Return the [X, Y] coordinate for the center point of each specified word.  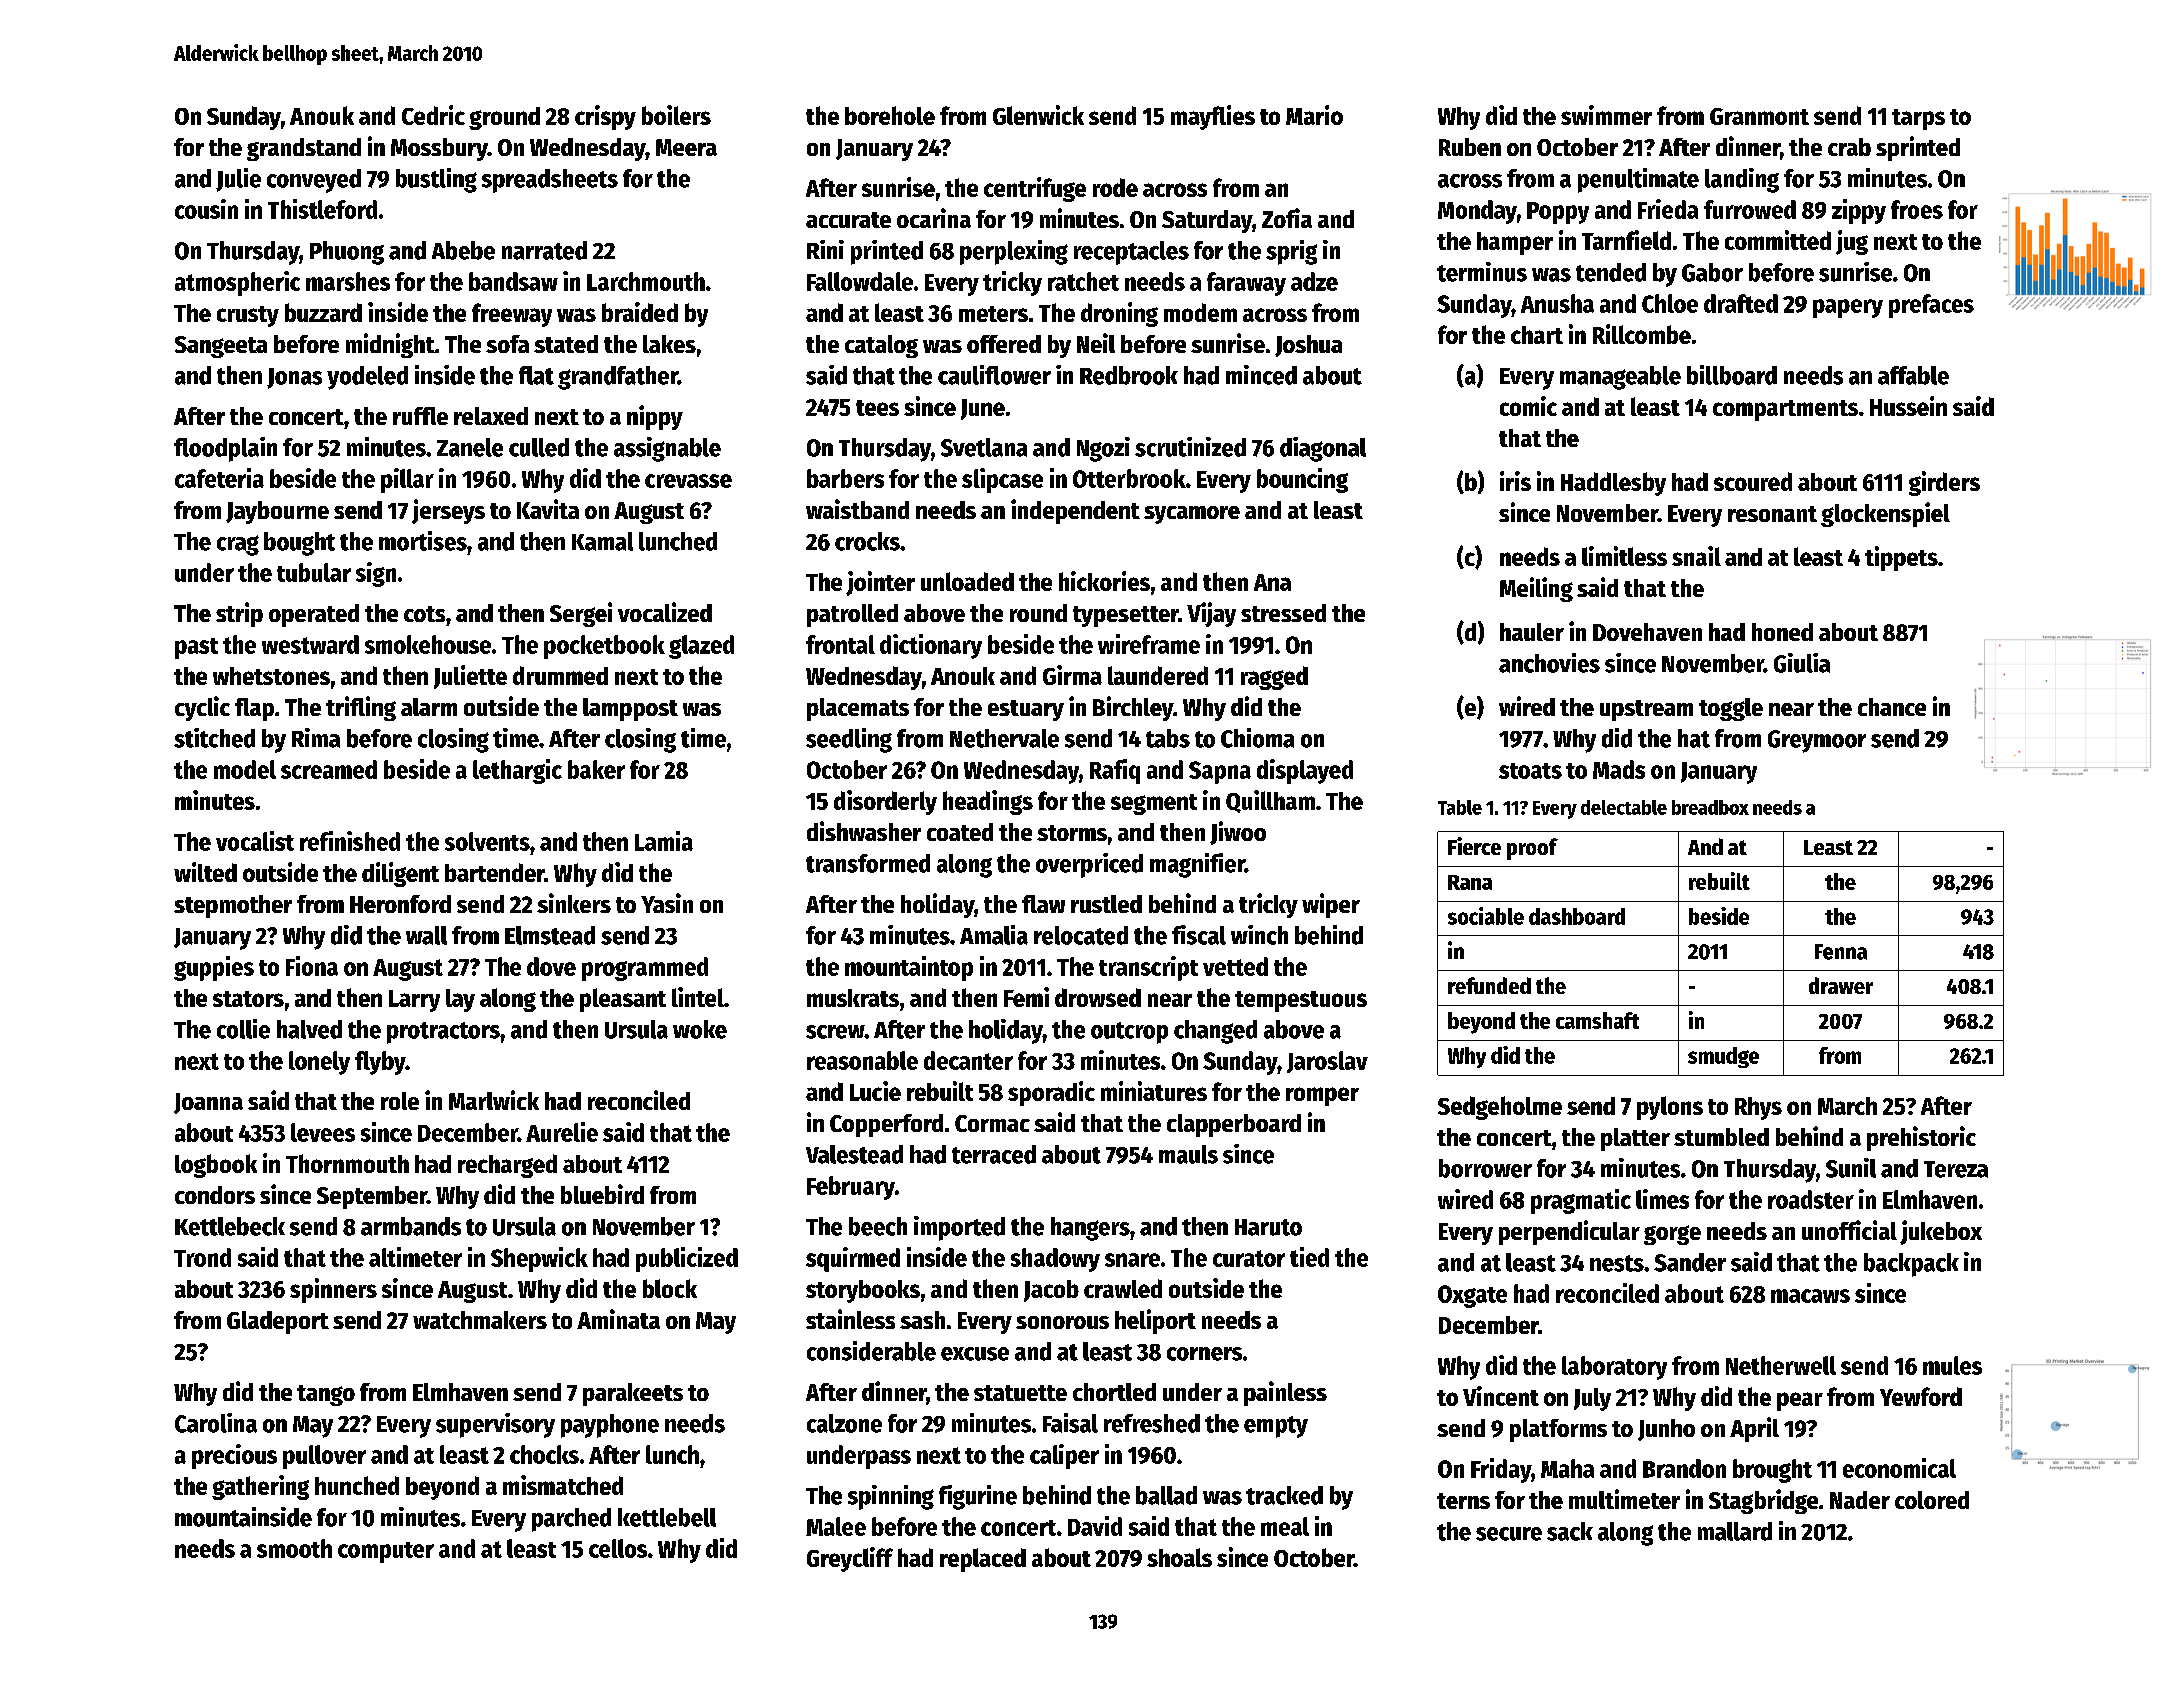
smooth [294, 1548]
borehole [890, 115]
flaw [1043, 904]
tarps [1918, 119]
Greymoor [1817, 741]
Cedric [433, 115]
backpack [1911, 1265]
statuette [1020, 1393]
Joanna [208, 1103]
